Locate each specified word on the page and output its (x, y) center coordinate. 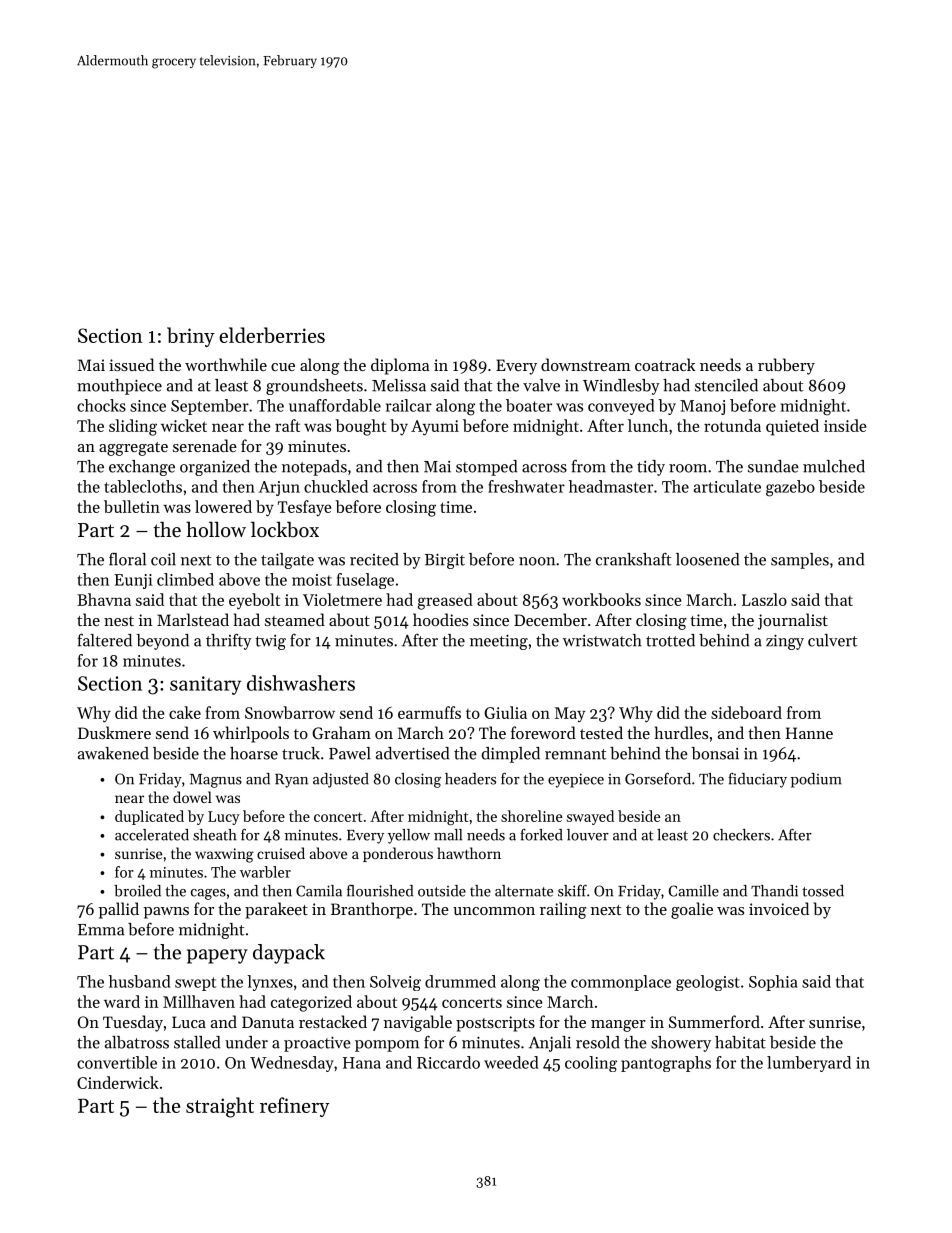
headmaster (611, 486)
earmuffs (429, 712)
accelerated (152, 835)
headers (470, 779)
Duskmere (114, 732)
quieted (792, 427)
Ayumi (435, 428)
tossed (823, 891)
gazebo (790, 488)
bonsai (715, 753)
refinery (295, 1107)
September (210, 407)
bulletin (132, 506)
